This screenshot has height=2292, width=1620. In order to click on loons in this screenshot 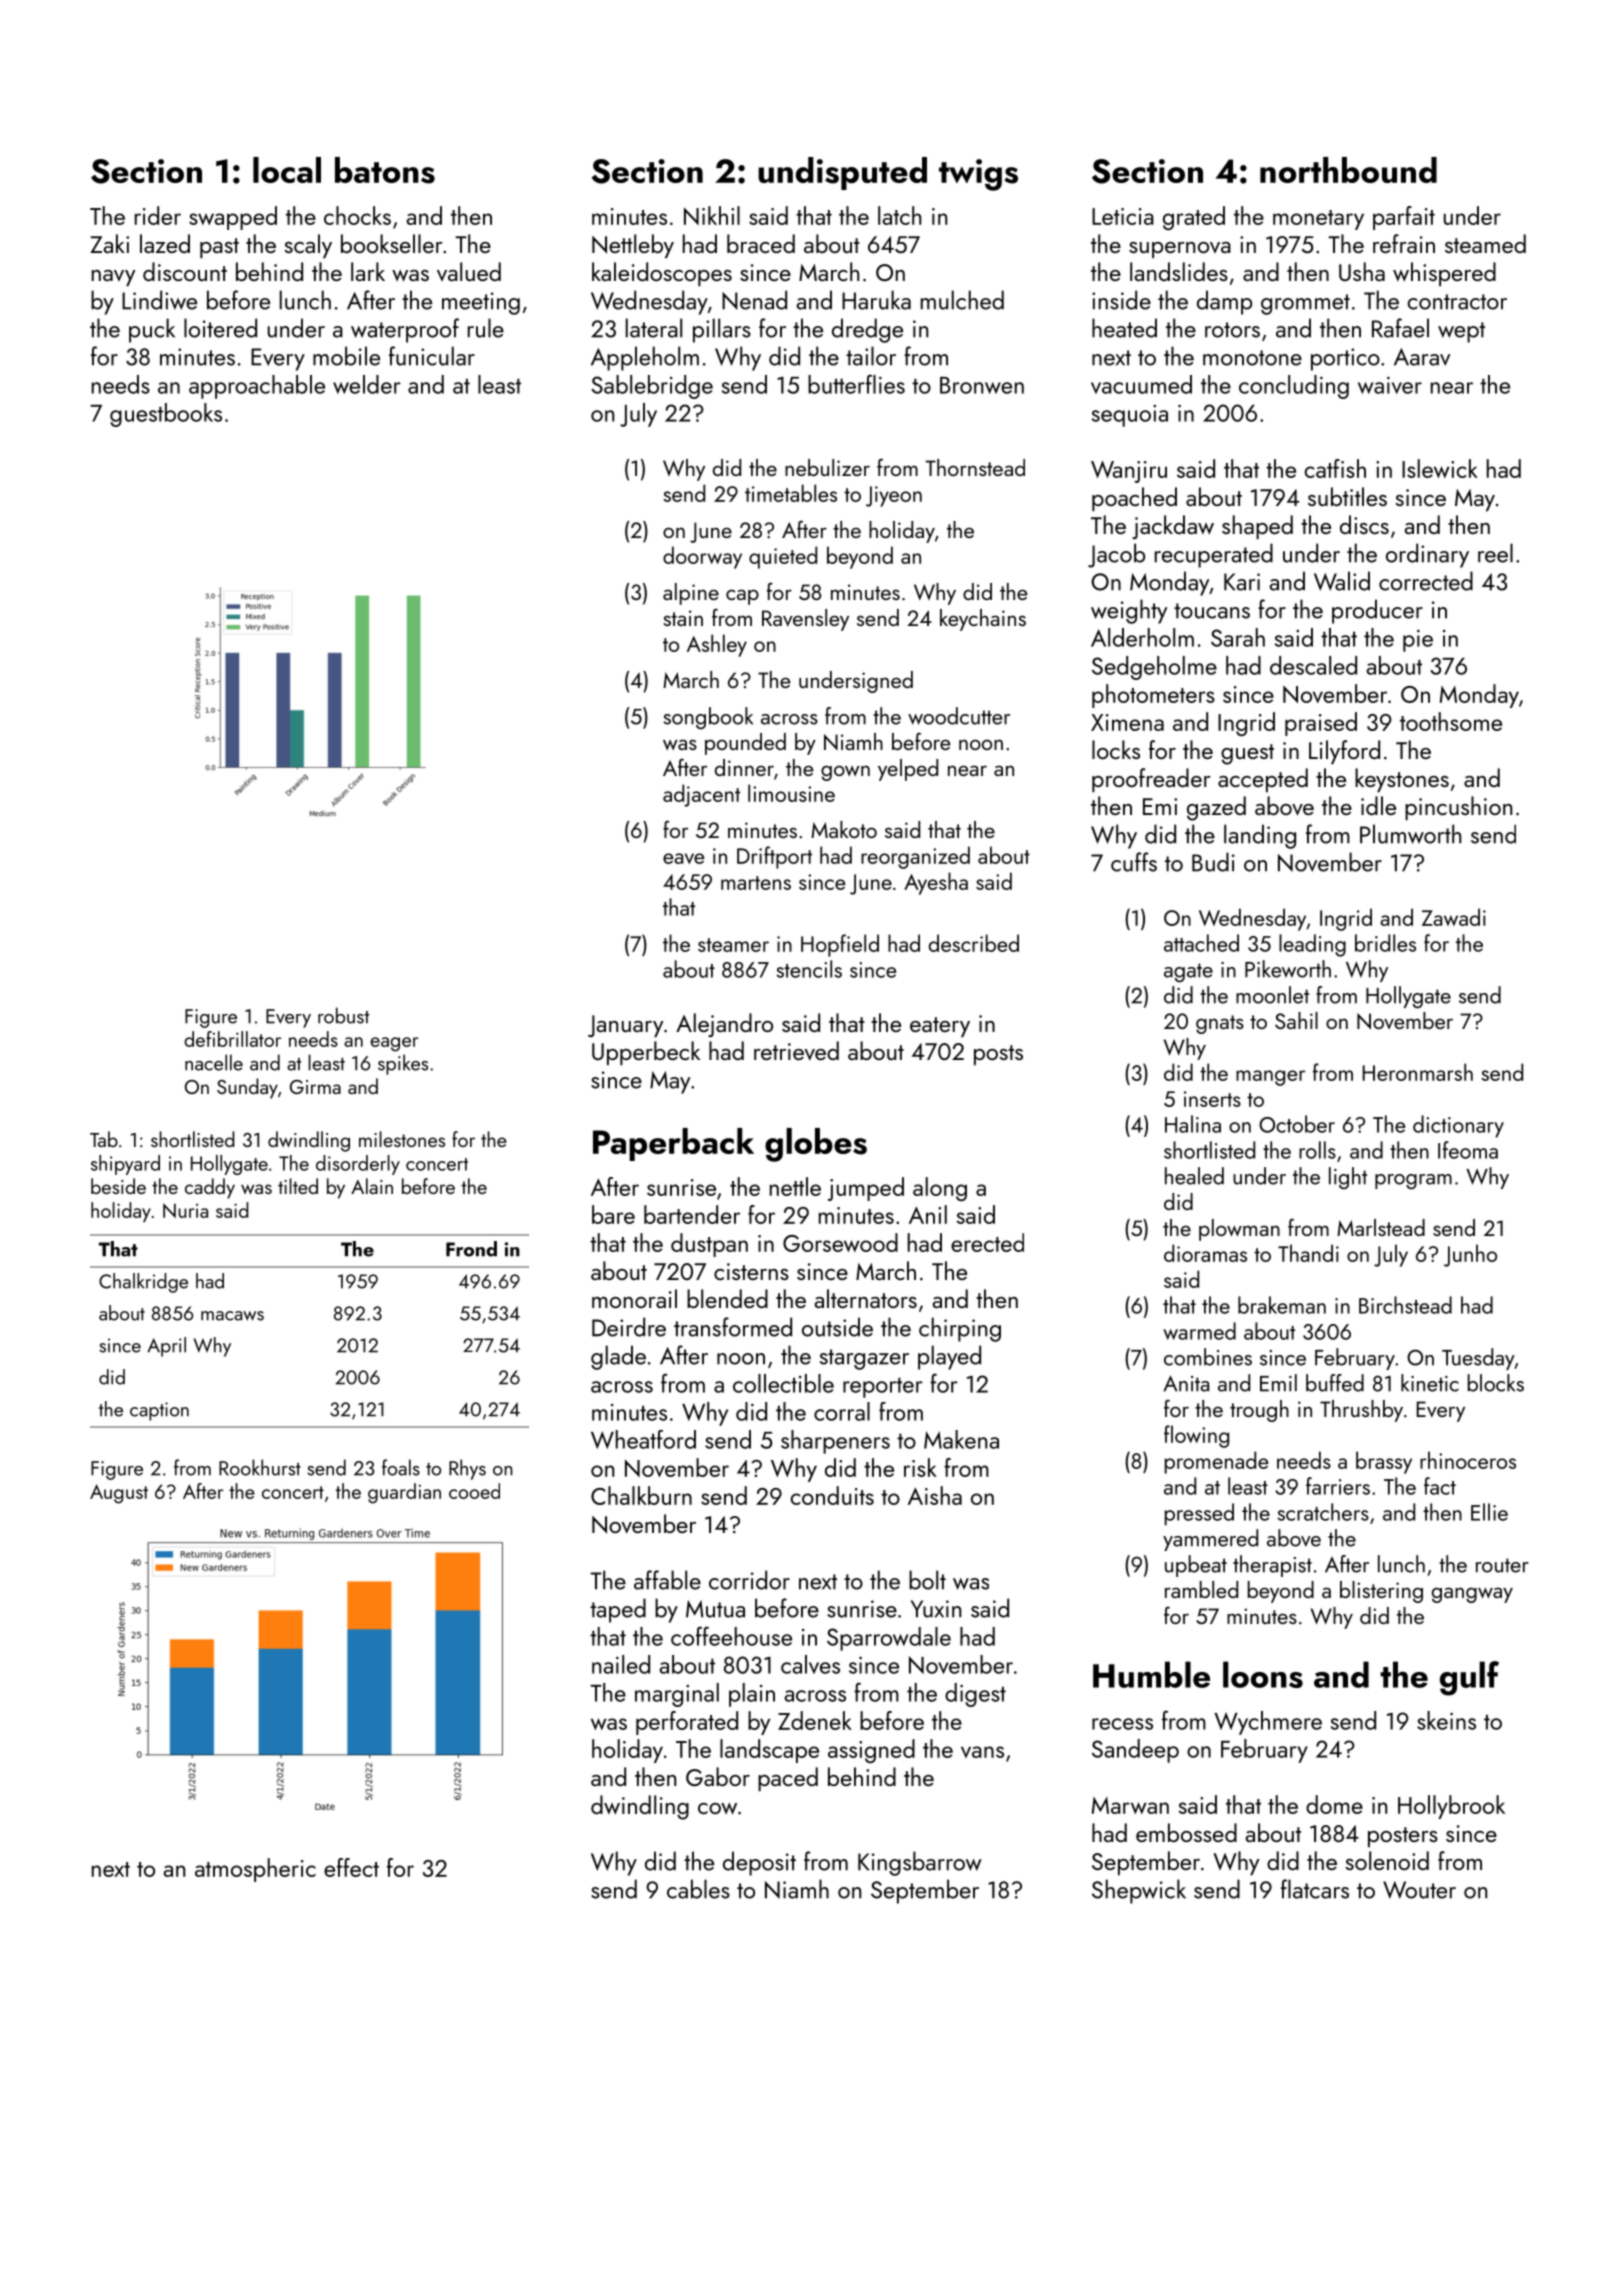, I will do `click(1263, 1674)`.
